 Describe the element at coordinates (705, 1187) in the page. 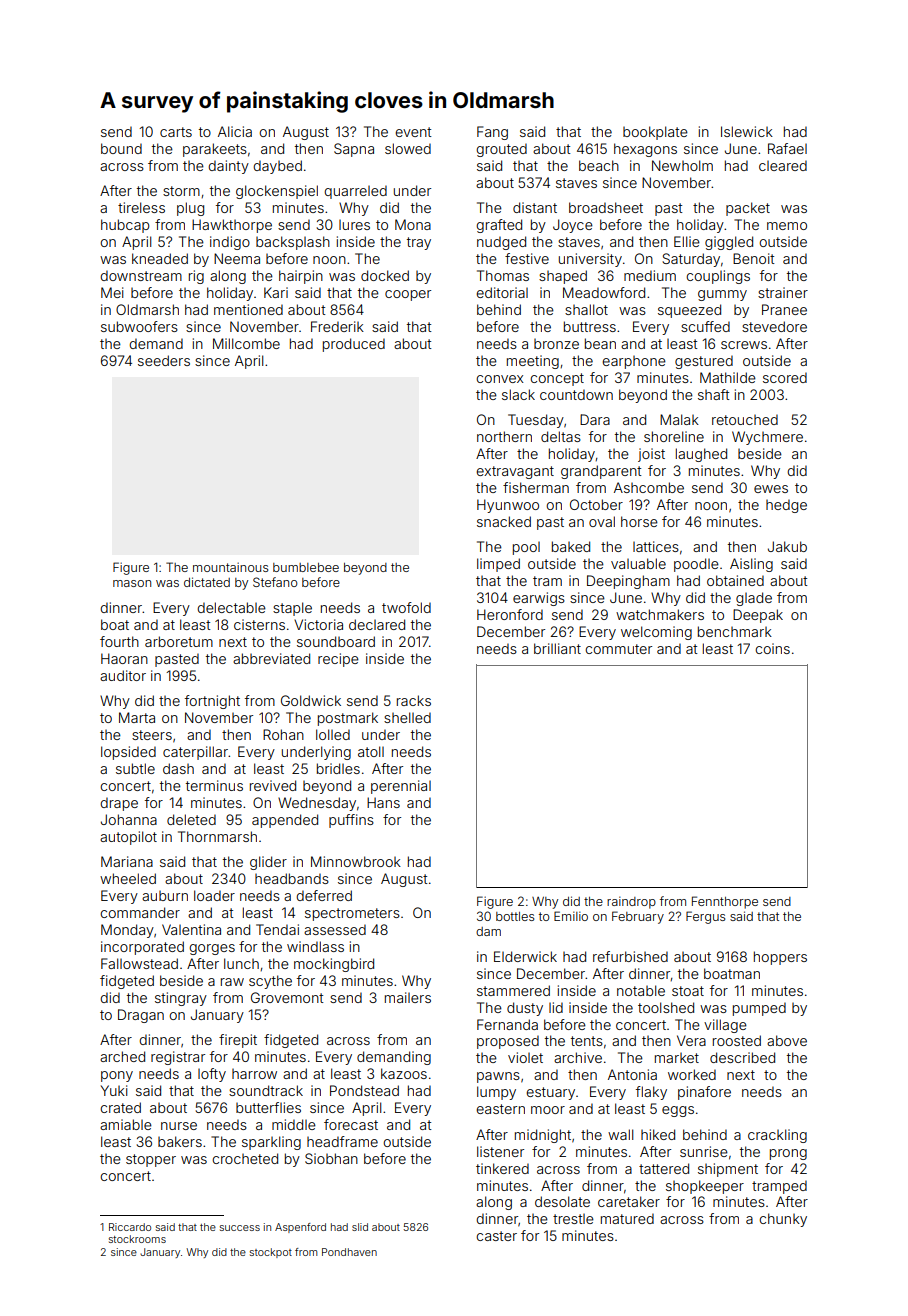

I see `shopkeeper` at that location.
